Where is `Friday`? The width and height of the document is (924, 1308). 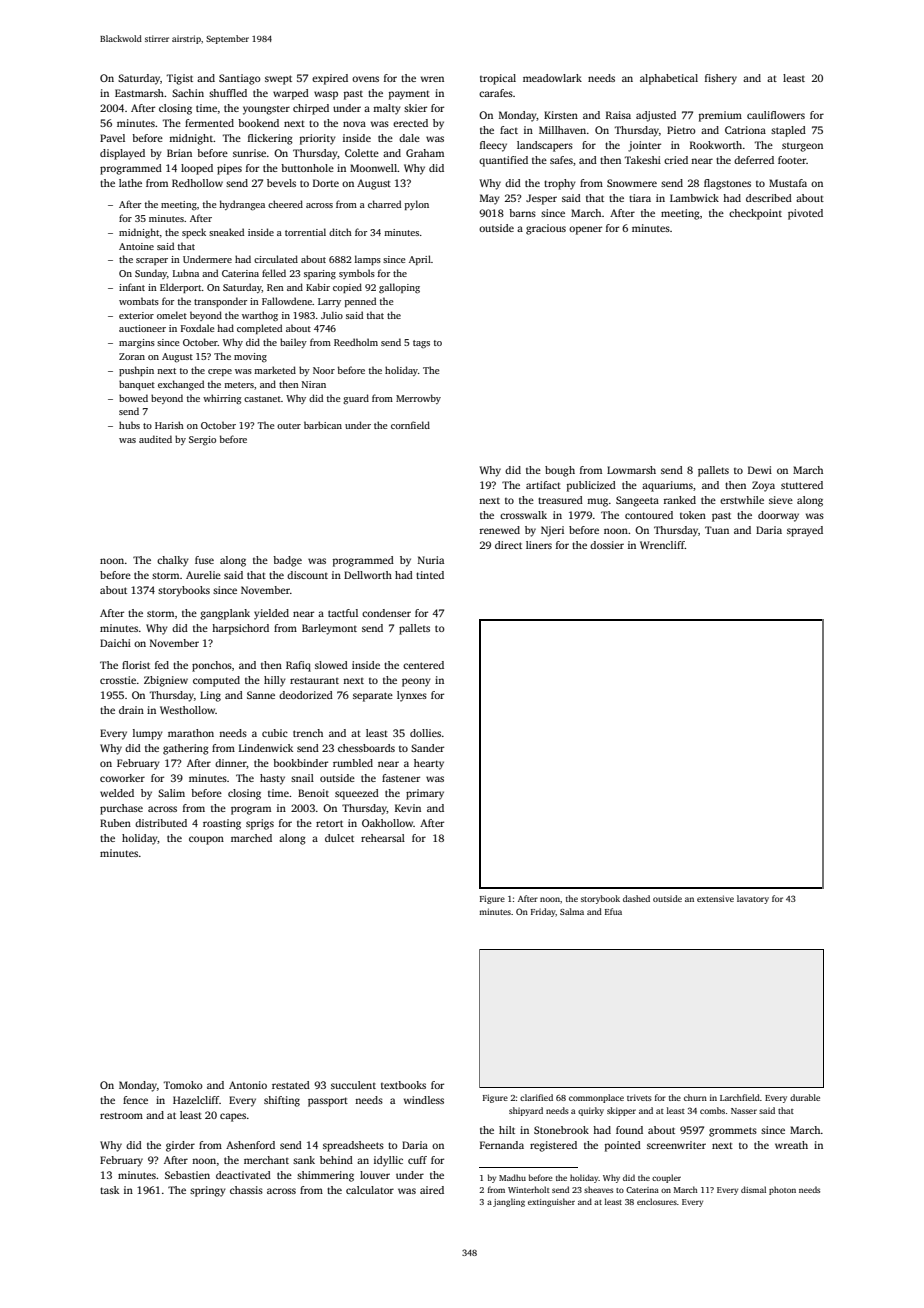
Friday is located at coordinates (543, 912).
